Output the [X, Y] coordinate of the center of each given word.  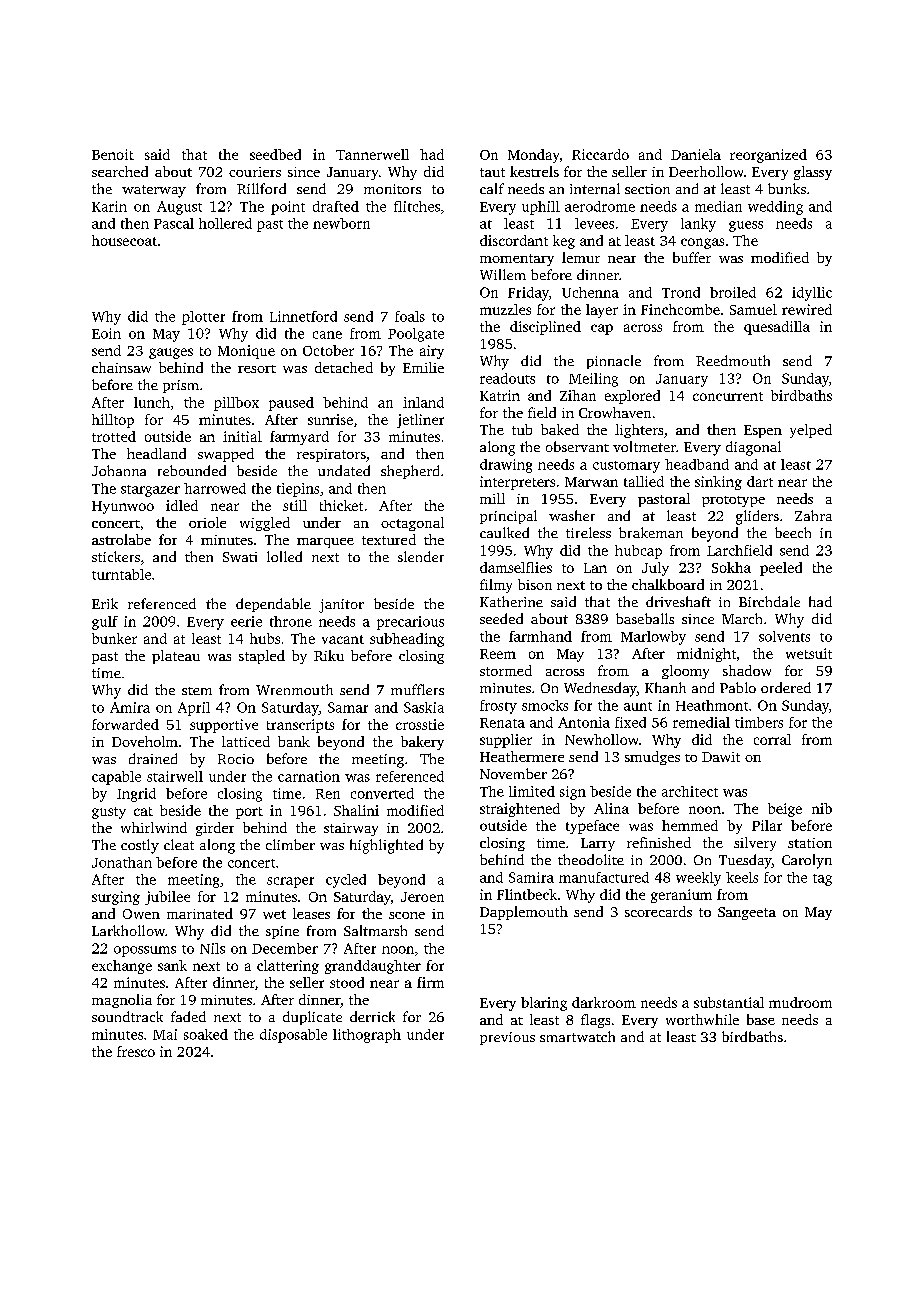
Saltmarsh [375, 930]
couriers [255, 172]
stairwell [175, 776]
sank [172, 965]
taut [492, 172]
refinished [659, 842]
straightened [520, 810]
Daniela [696, 154]
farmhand [540, 636]
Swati [240, 557]
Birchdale [769, 601]
